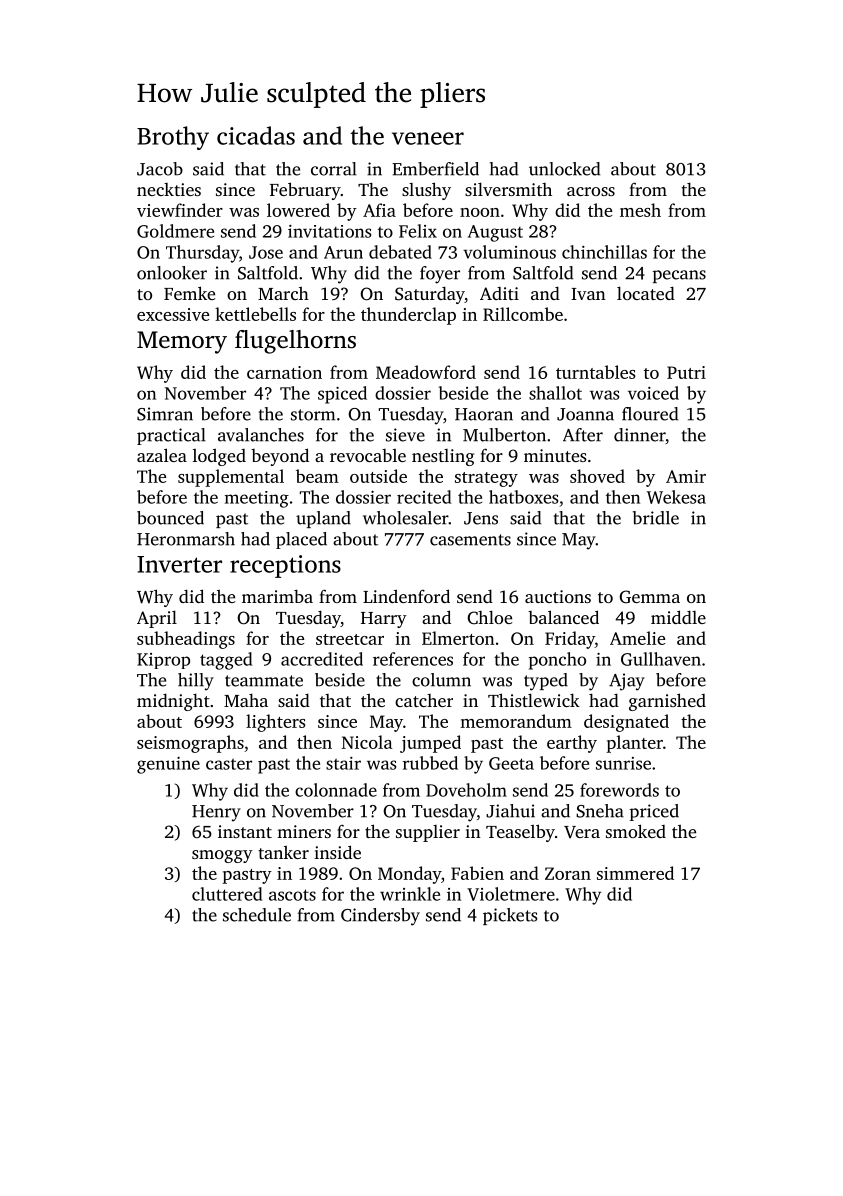 This page has height=1196, width=843. What do you see at coordinates (380, 917) in the page?
I see `Cindersby` at bounding box center [380, 917].
